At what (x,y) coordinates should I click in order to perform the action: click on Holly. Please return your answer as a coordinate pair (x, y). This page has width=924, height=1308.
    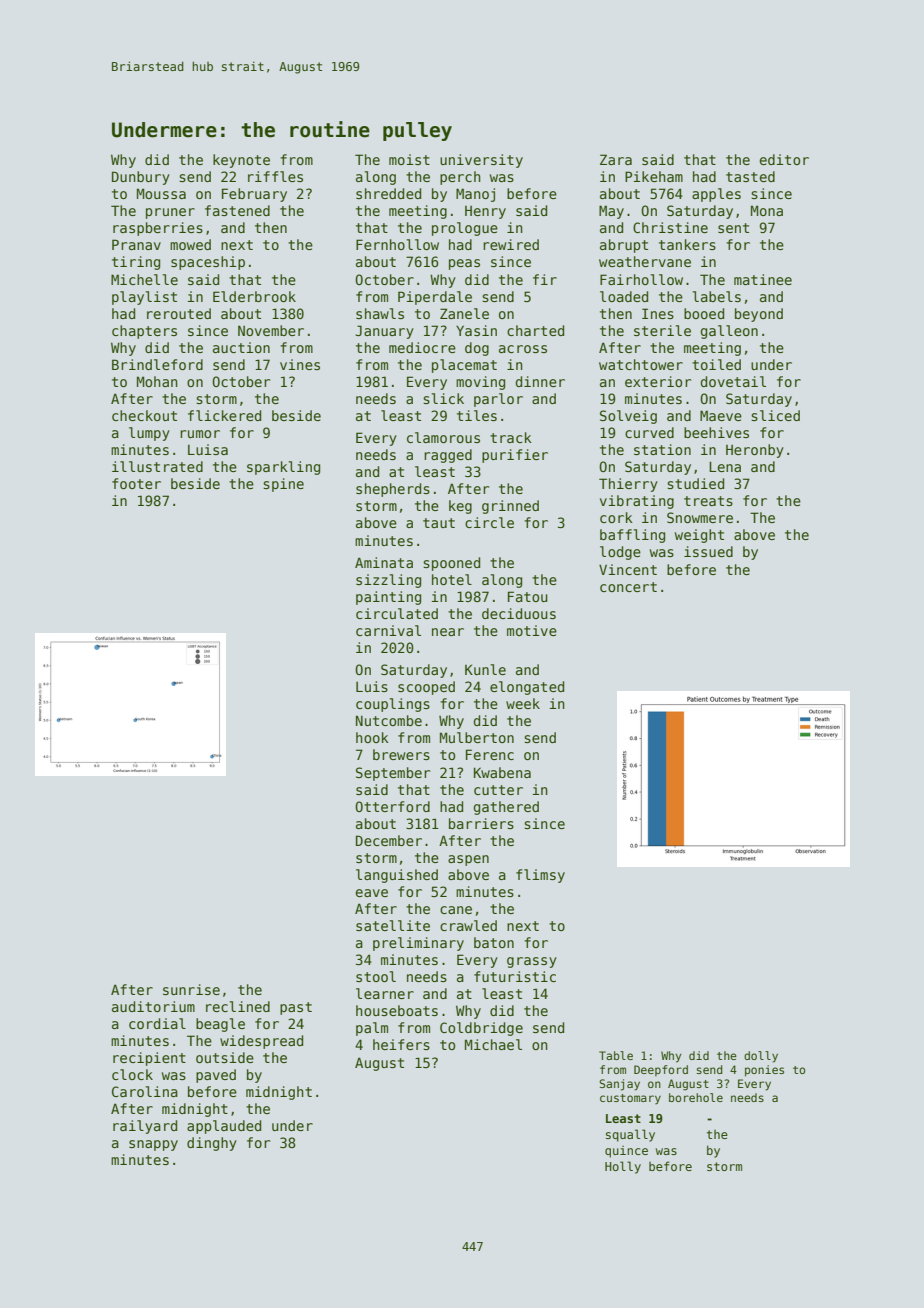
    Looking at the image, I should click on (623, 1167).
